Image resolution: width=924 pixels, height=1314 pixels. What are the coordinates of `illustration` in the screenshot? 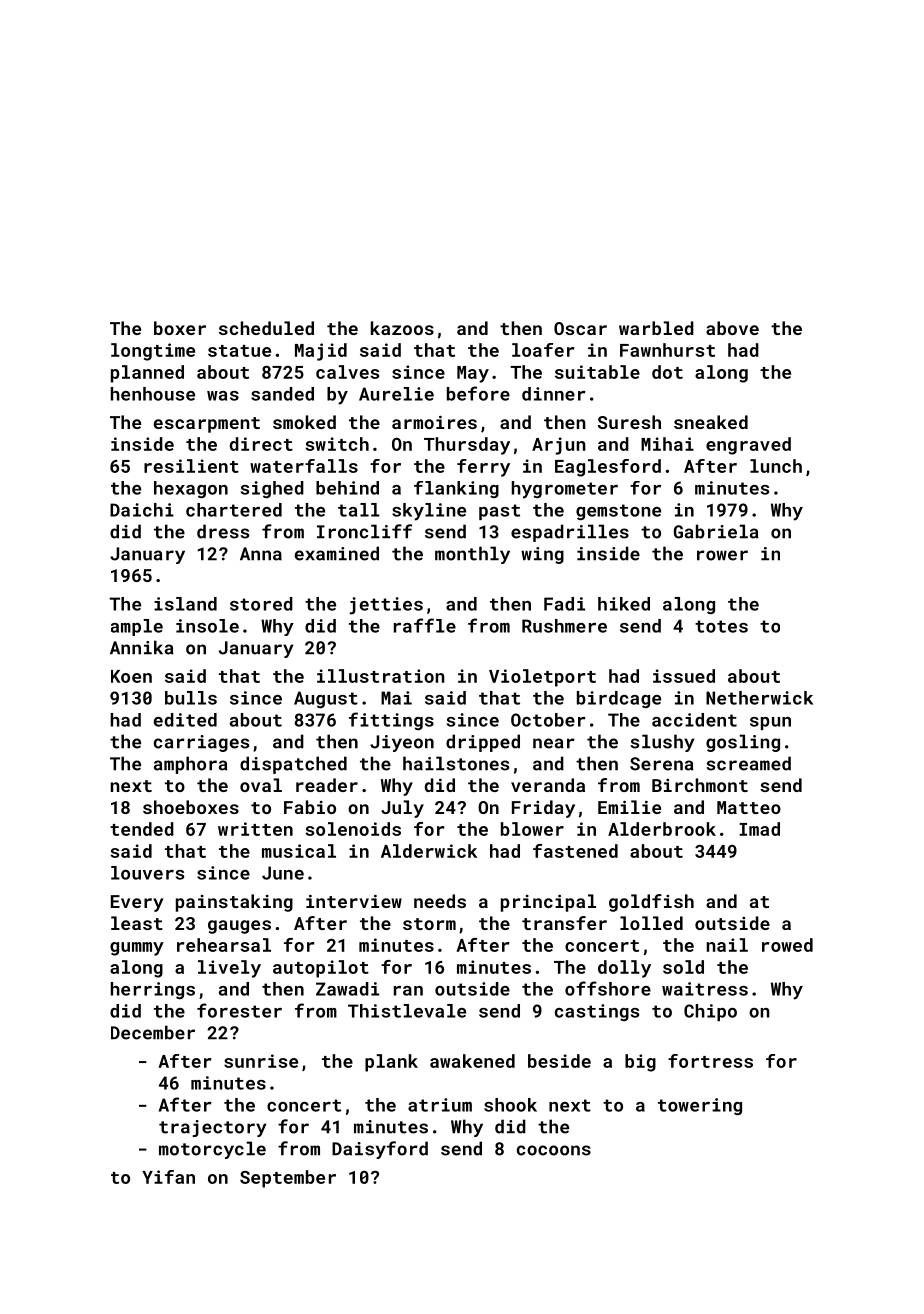 It's located at (381, 676).
